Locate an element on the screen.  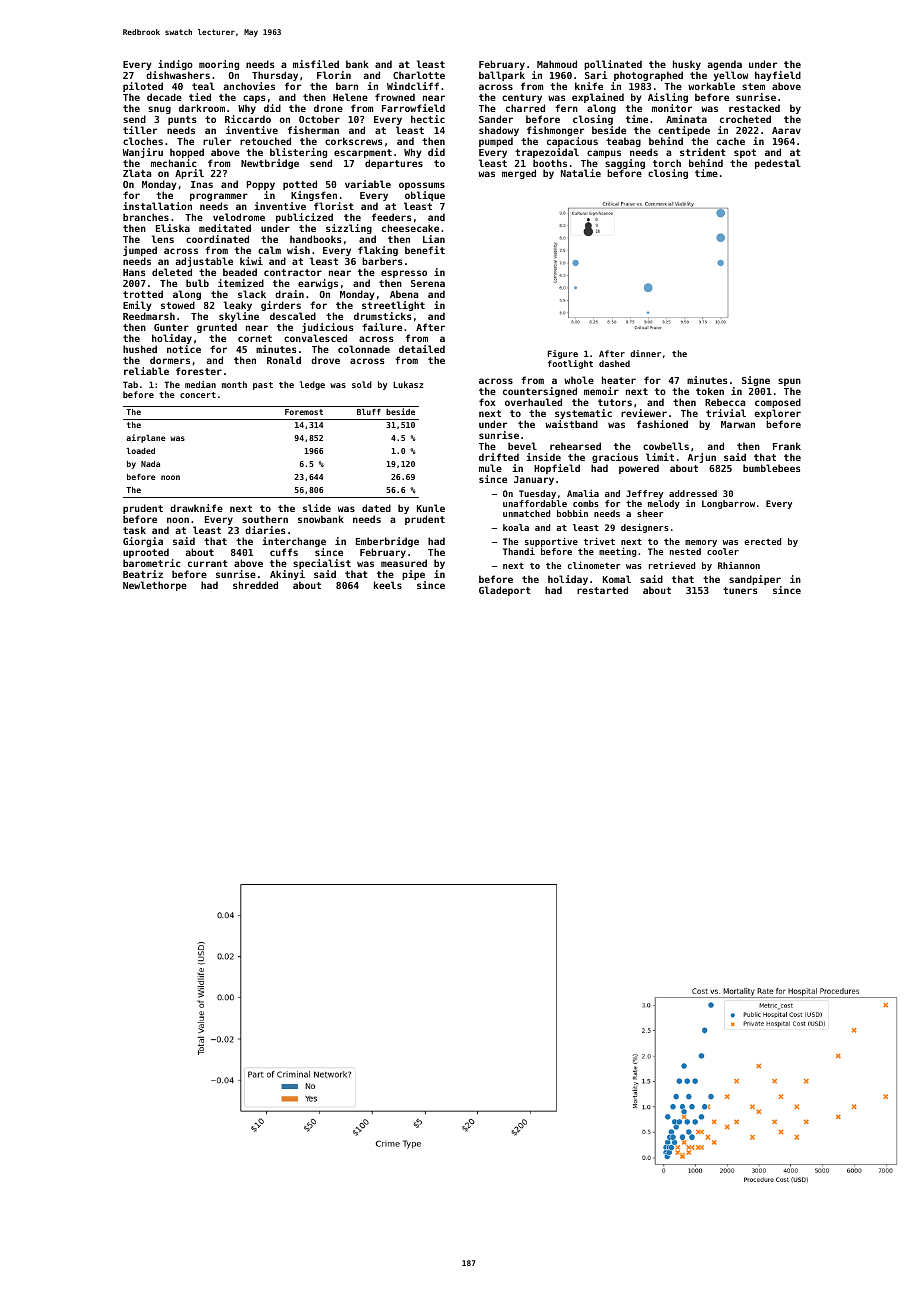
contractor is located at coordinates (293, 272).
